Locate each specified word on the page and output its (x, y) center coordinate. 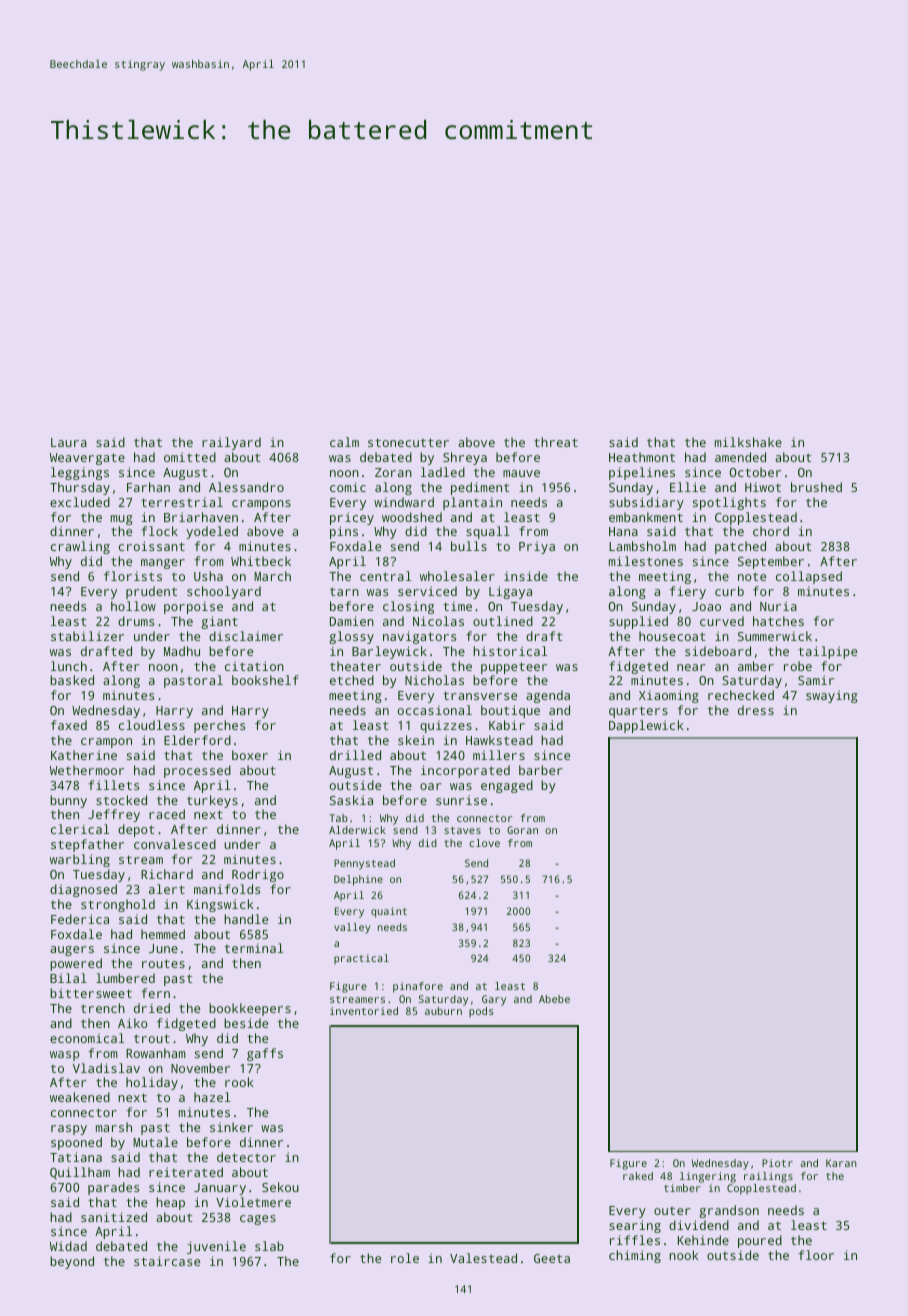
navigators (420, 637)
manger (163, 564)
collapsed (809, 577)
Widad (68, 1246)
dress (756, 710)
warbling (80, 860)
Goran (522, 830)
